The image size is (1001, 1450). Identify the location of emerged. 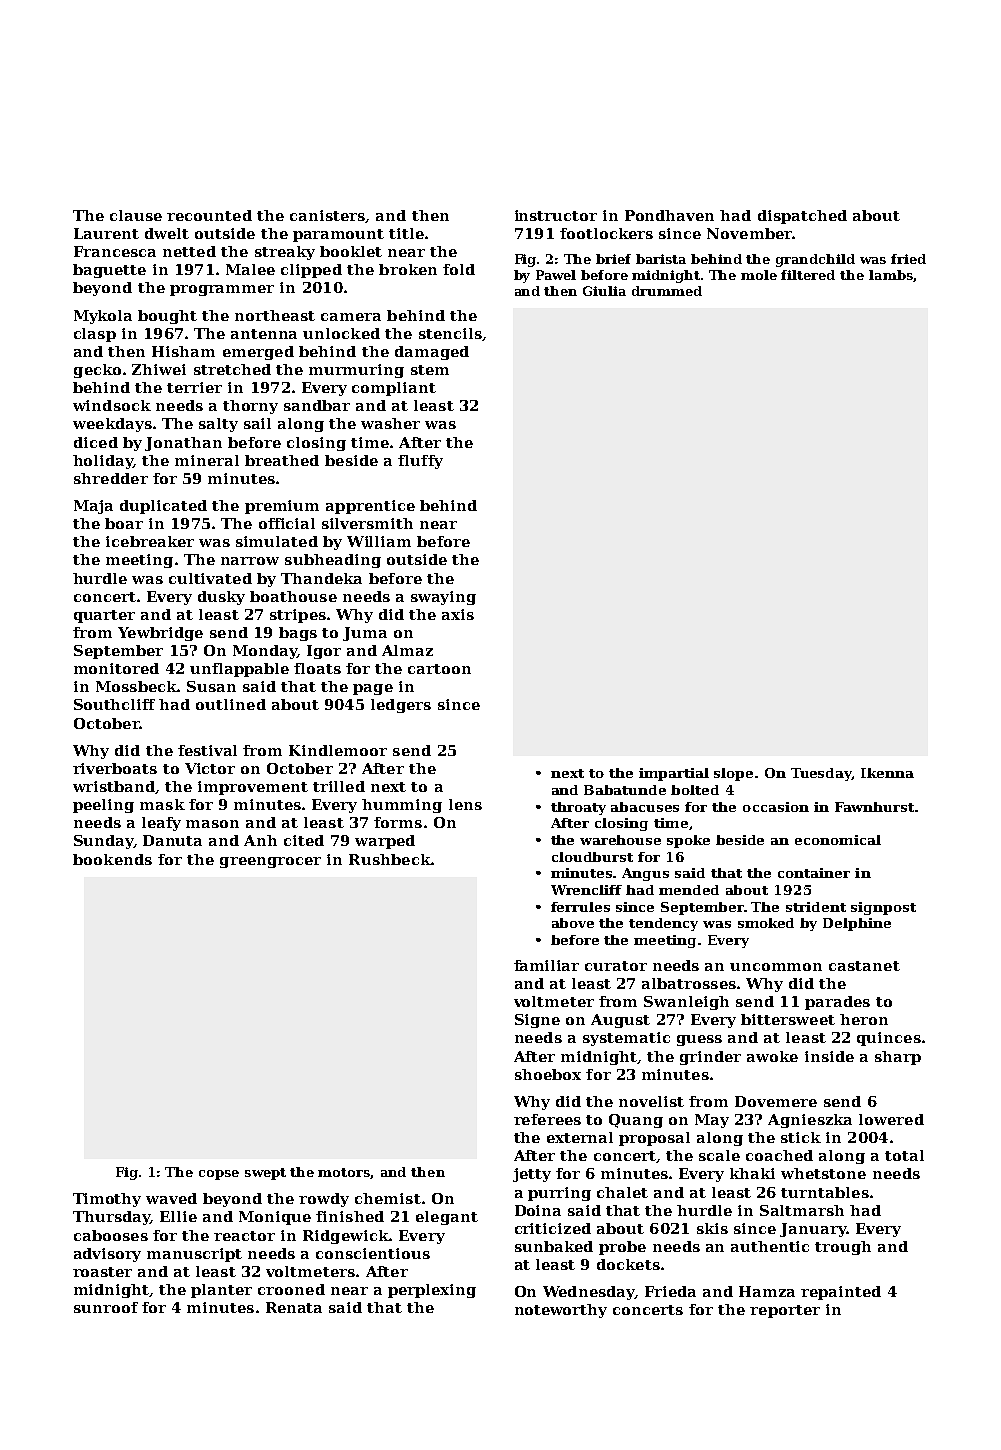
(258, 353).
